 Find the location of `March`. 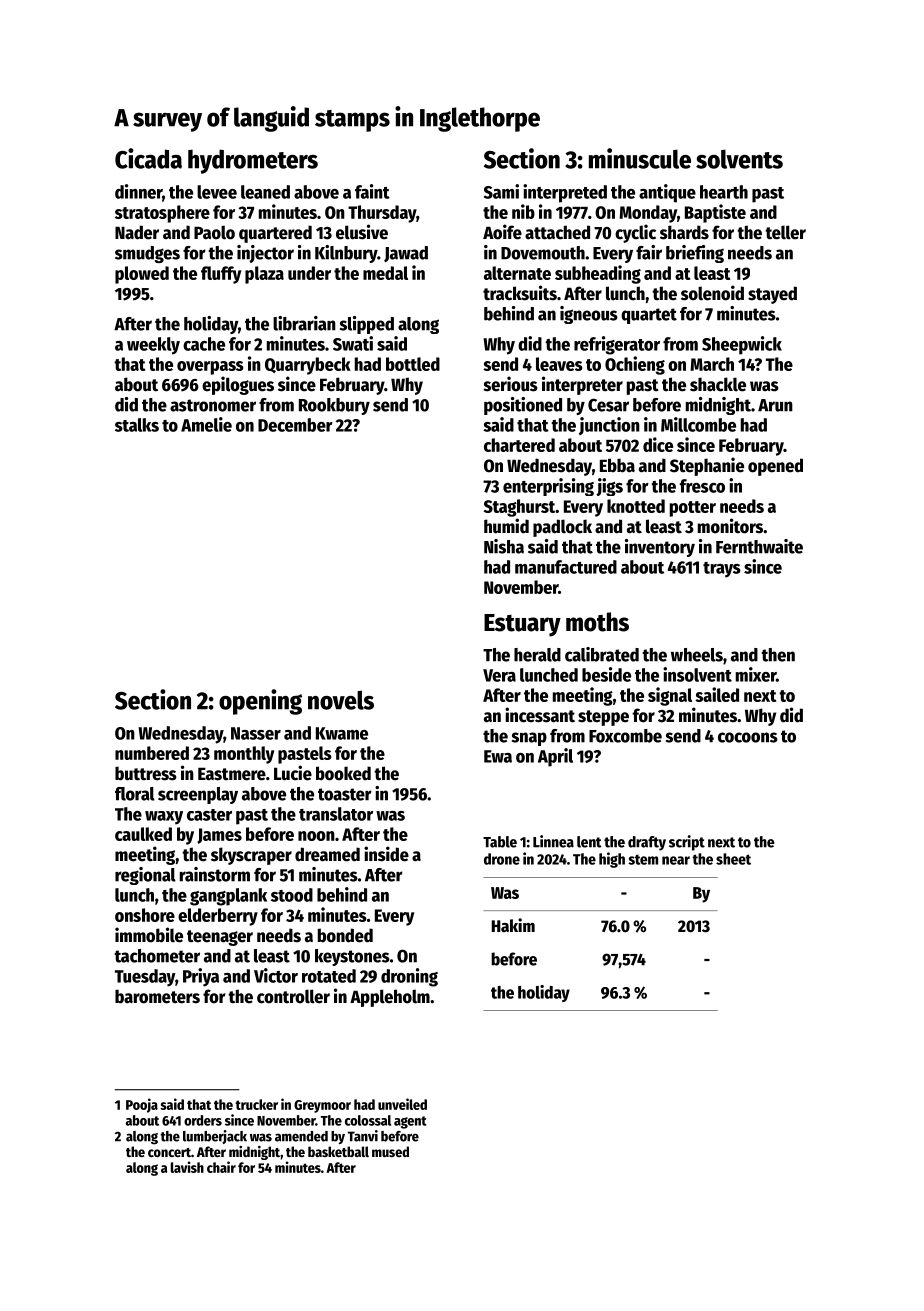

March is located at coordinates (712, 364).
